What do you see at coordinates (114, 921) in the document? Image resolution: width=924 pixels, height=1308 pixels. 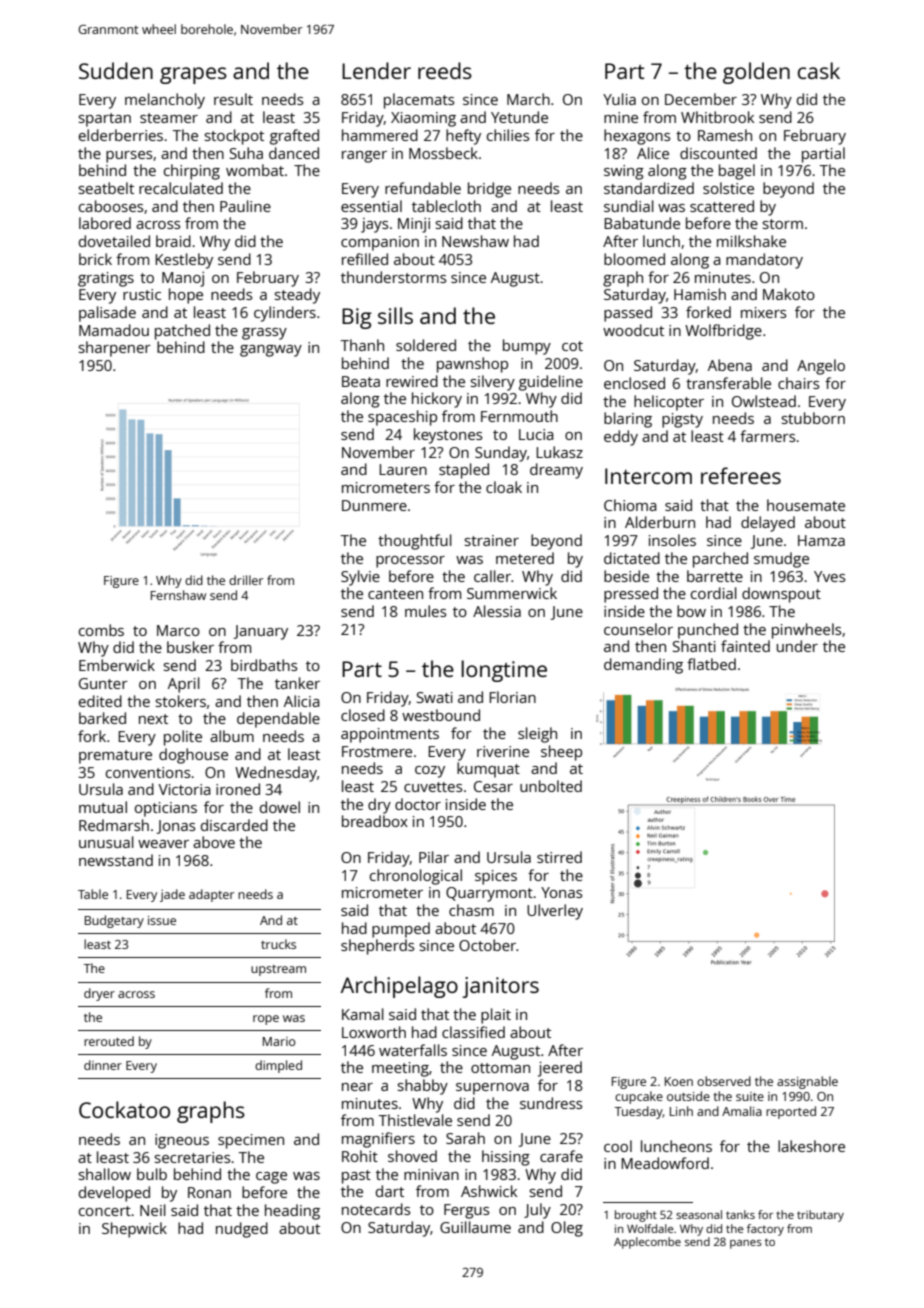 I see `Budgetary` at bounding box center [114, 921].
